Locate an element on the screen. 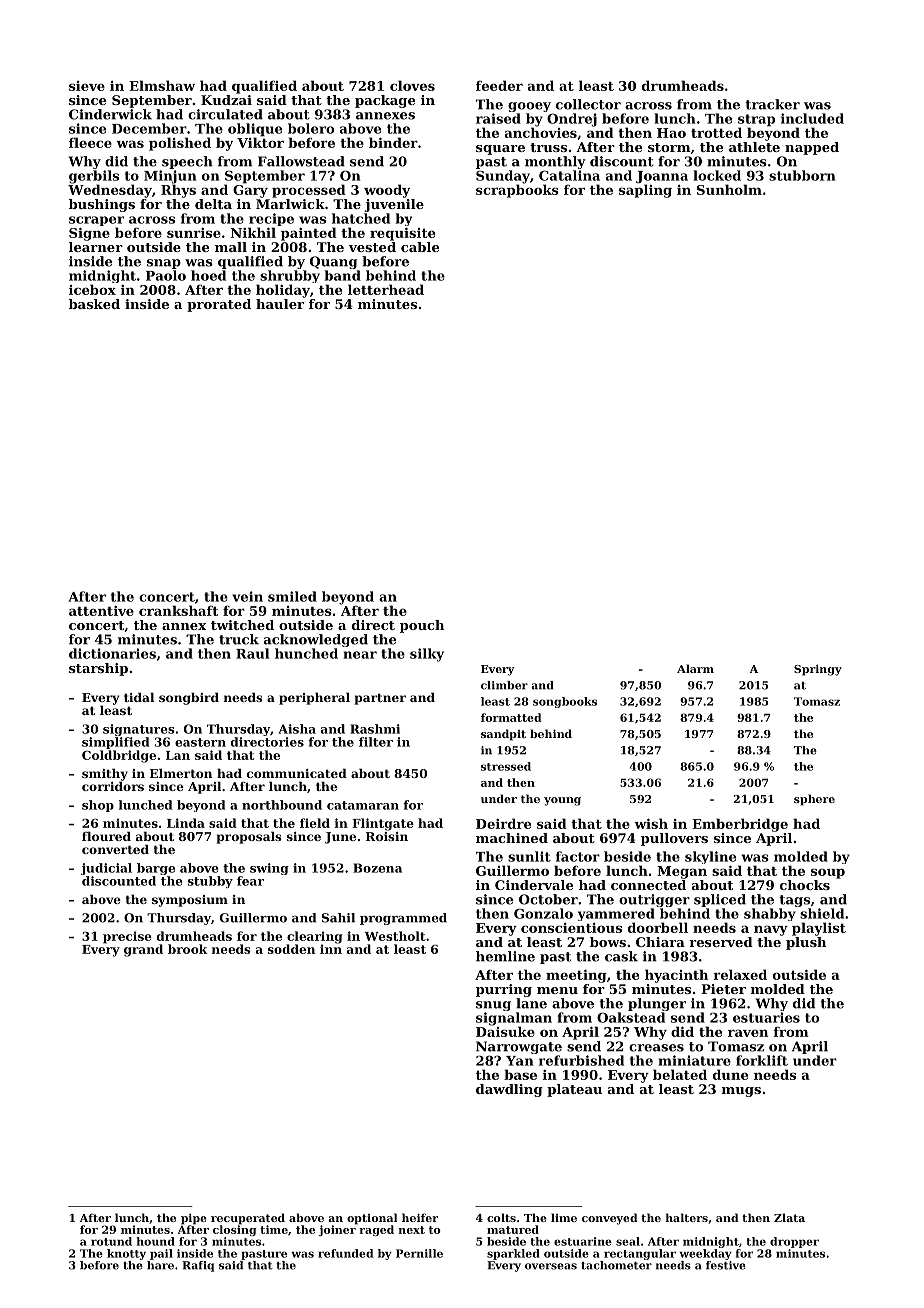  Alarm is located at coordinates (695, 668).
